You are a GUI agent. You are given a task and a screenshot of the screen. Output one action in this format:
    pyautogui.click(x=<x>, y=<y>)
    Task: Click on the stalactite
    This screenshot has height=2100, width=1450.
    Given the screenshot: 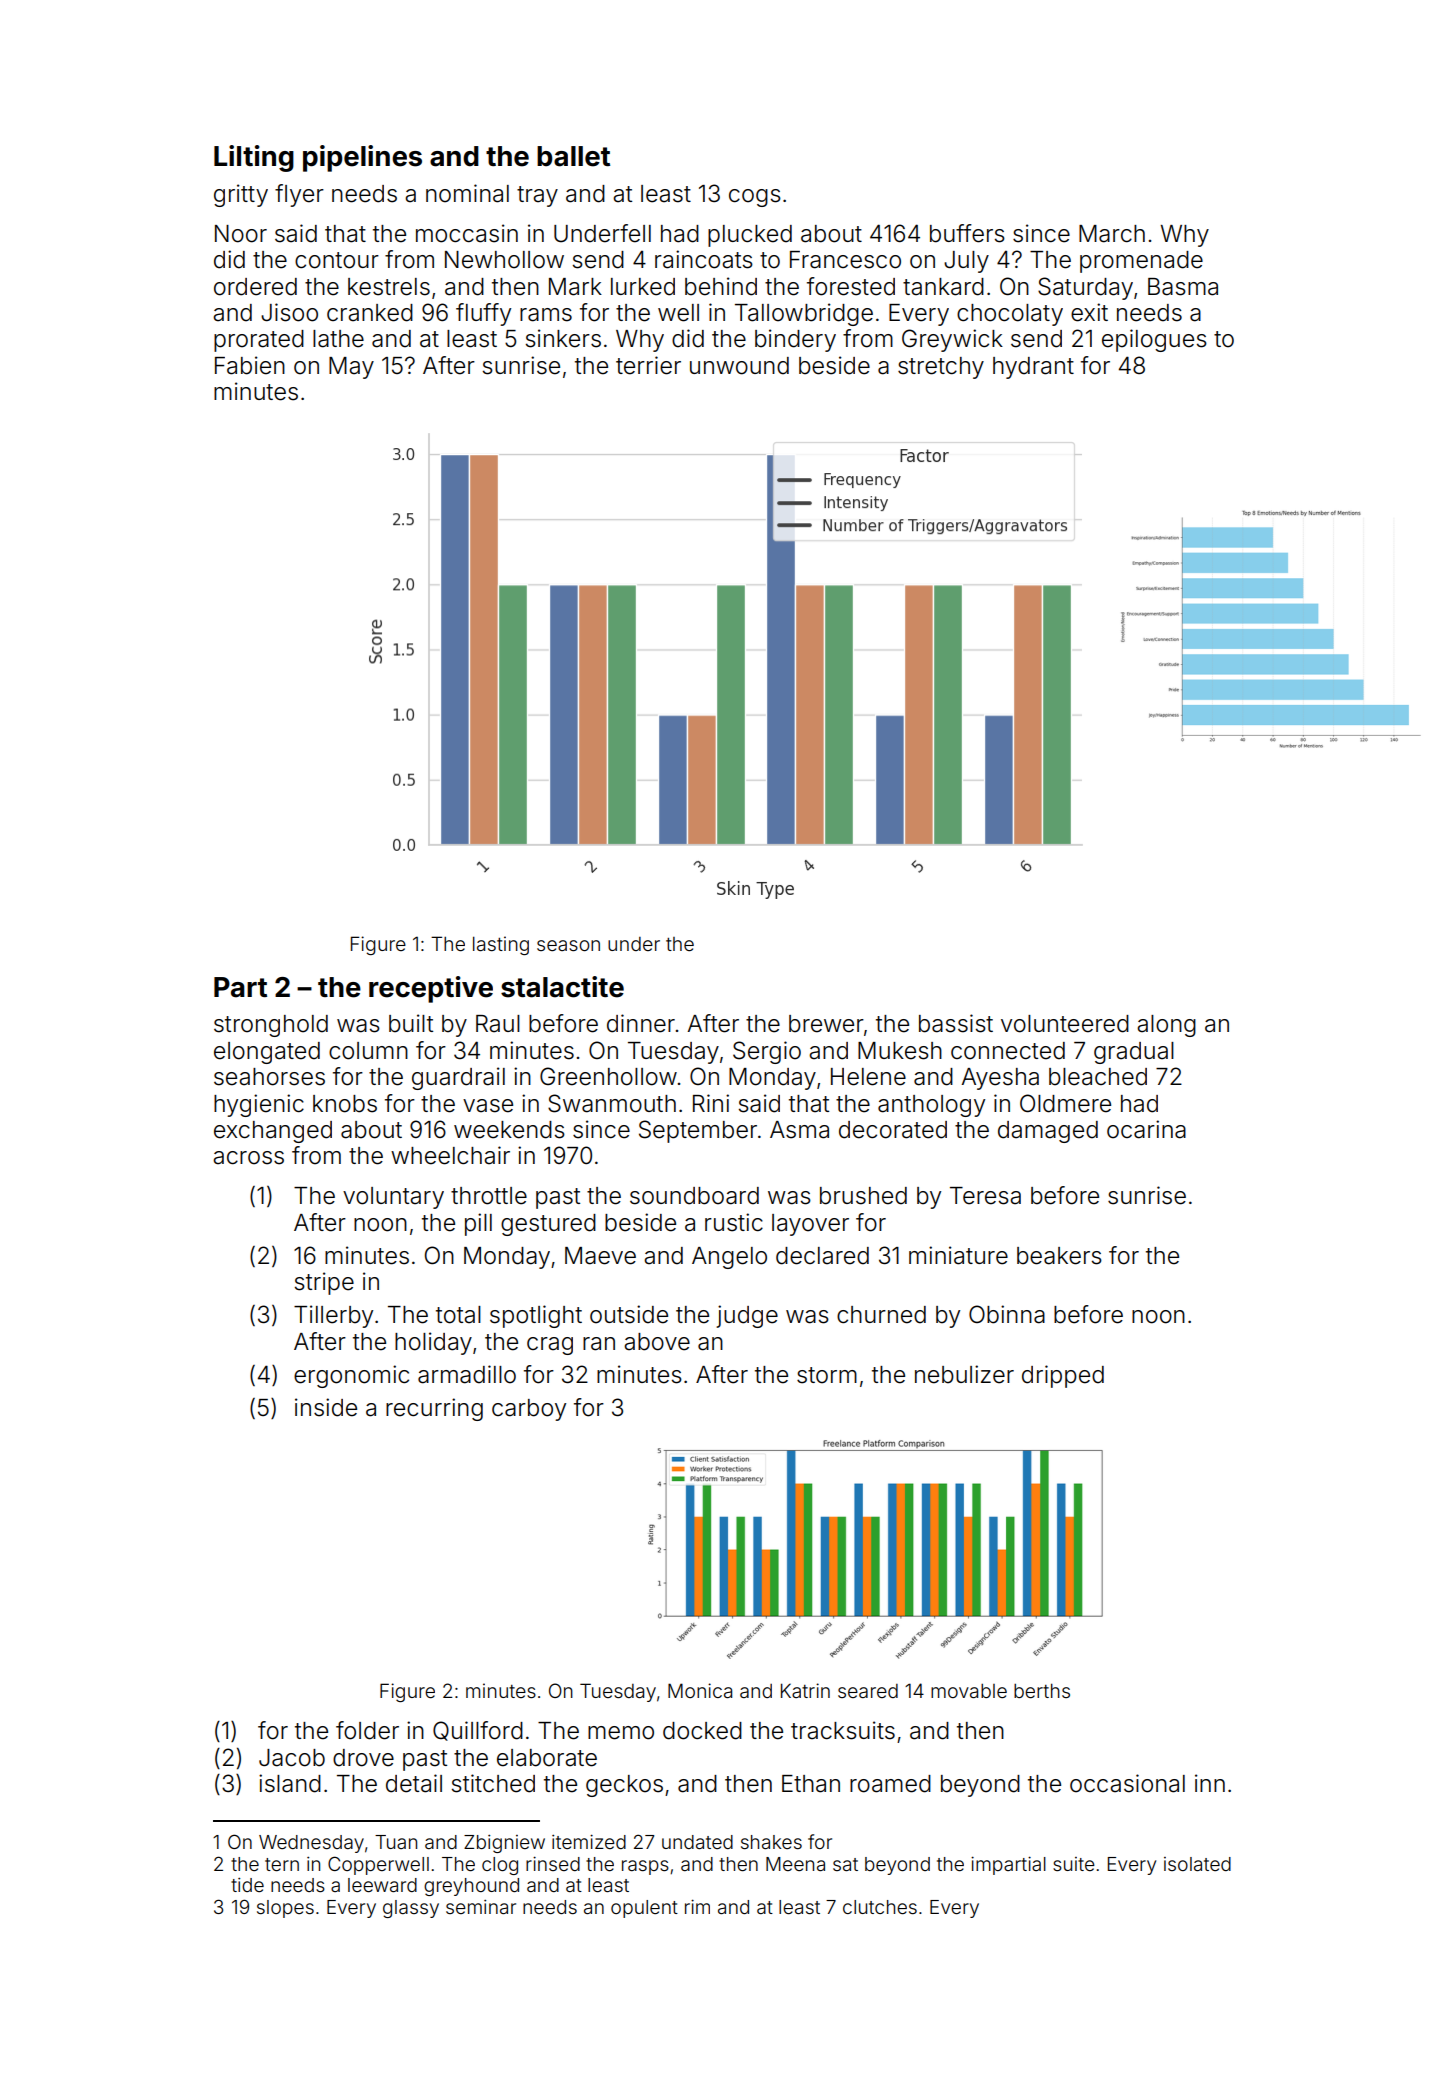 What is the action you would take?
    pyautogui.click(x=562, y=987)
